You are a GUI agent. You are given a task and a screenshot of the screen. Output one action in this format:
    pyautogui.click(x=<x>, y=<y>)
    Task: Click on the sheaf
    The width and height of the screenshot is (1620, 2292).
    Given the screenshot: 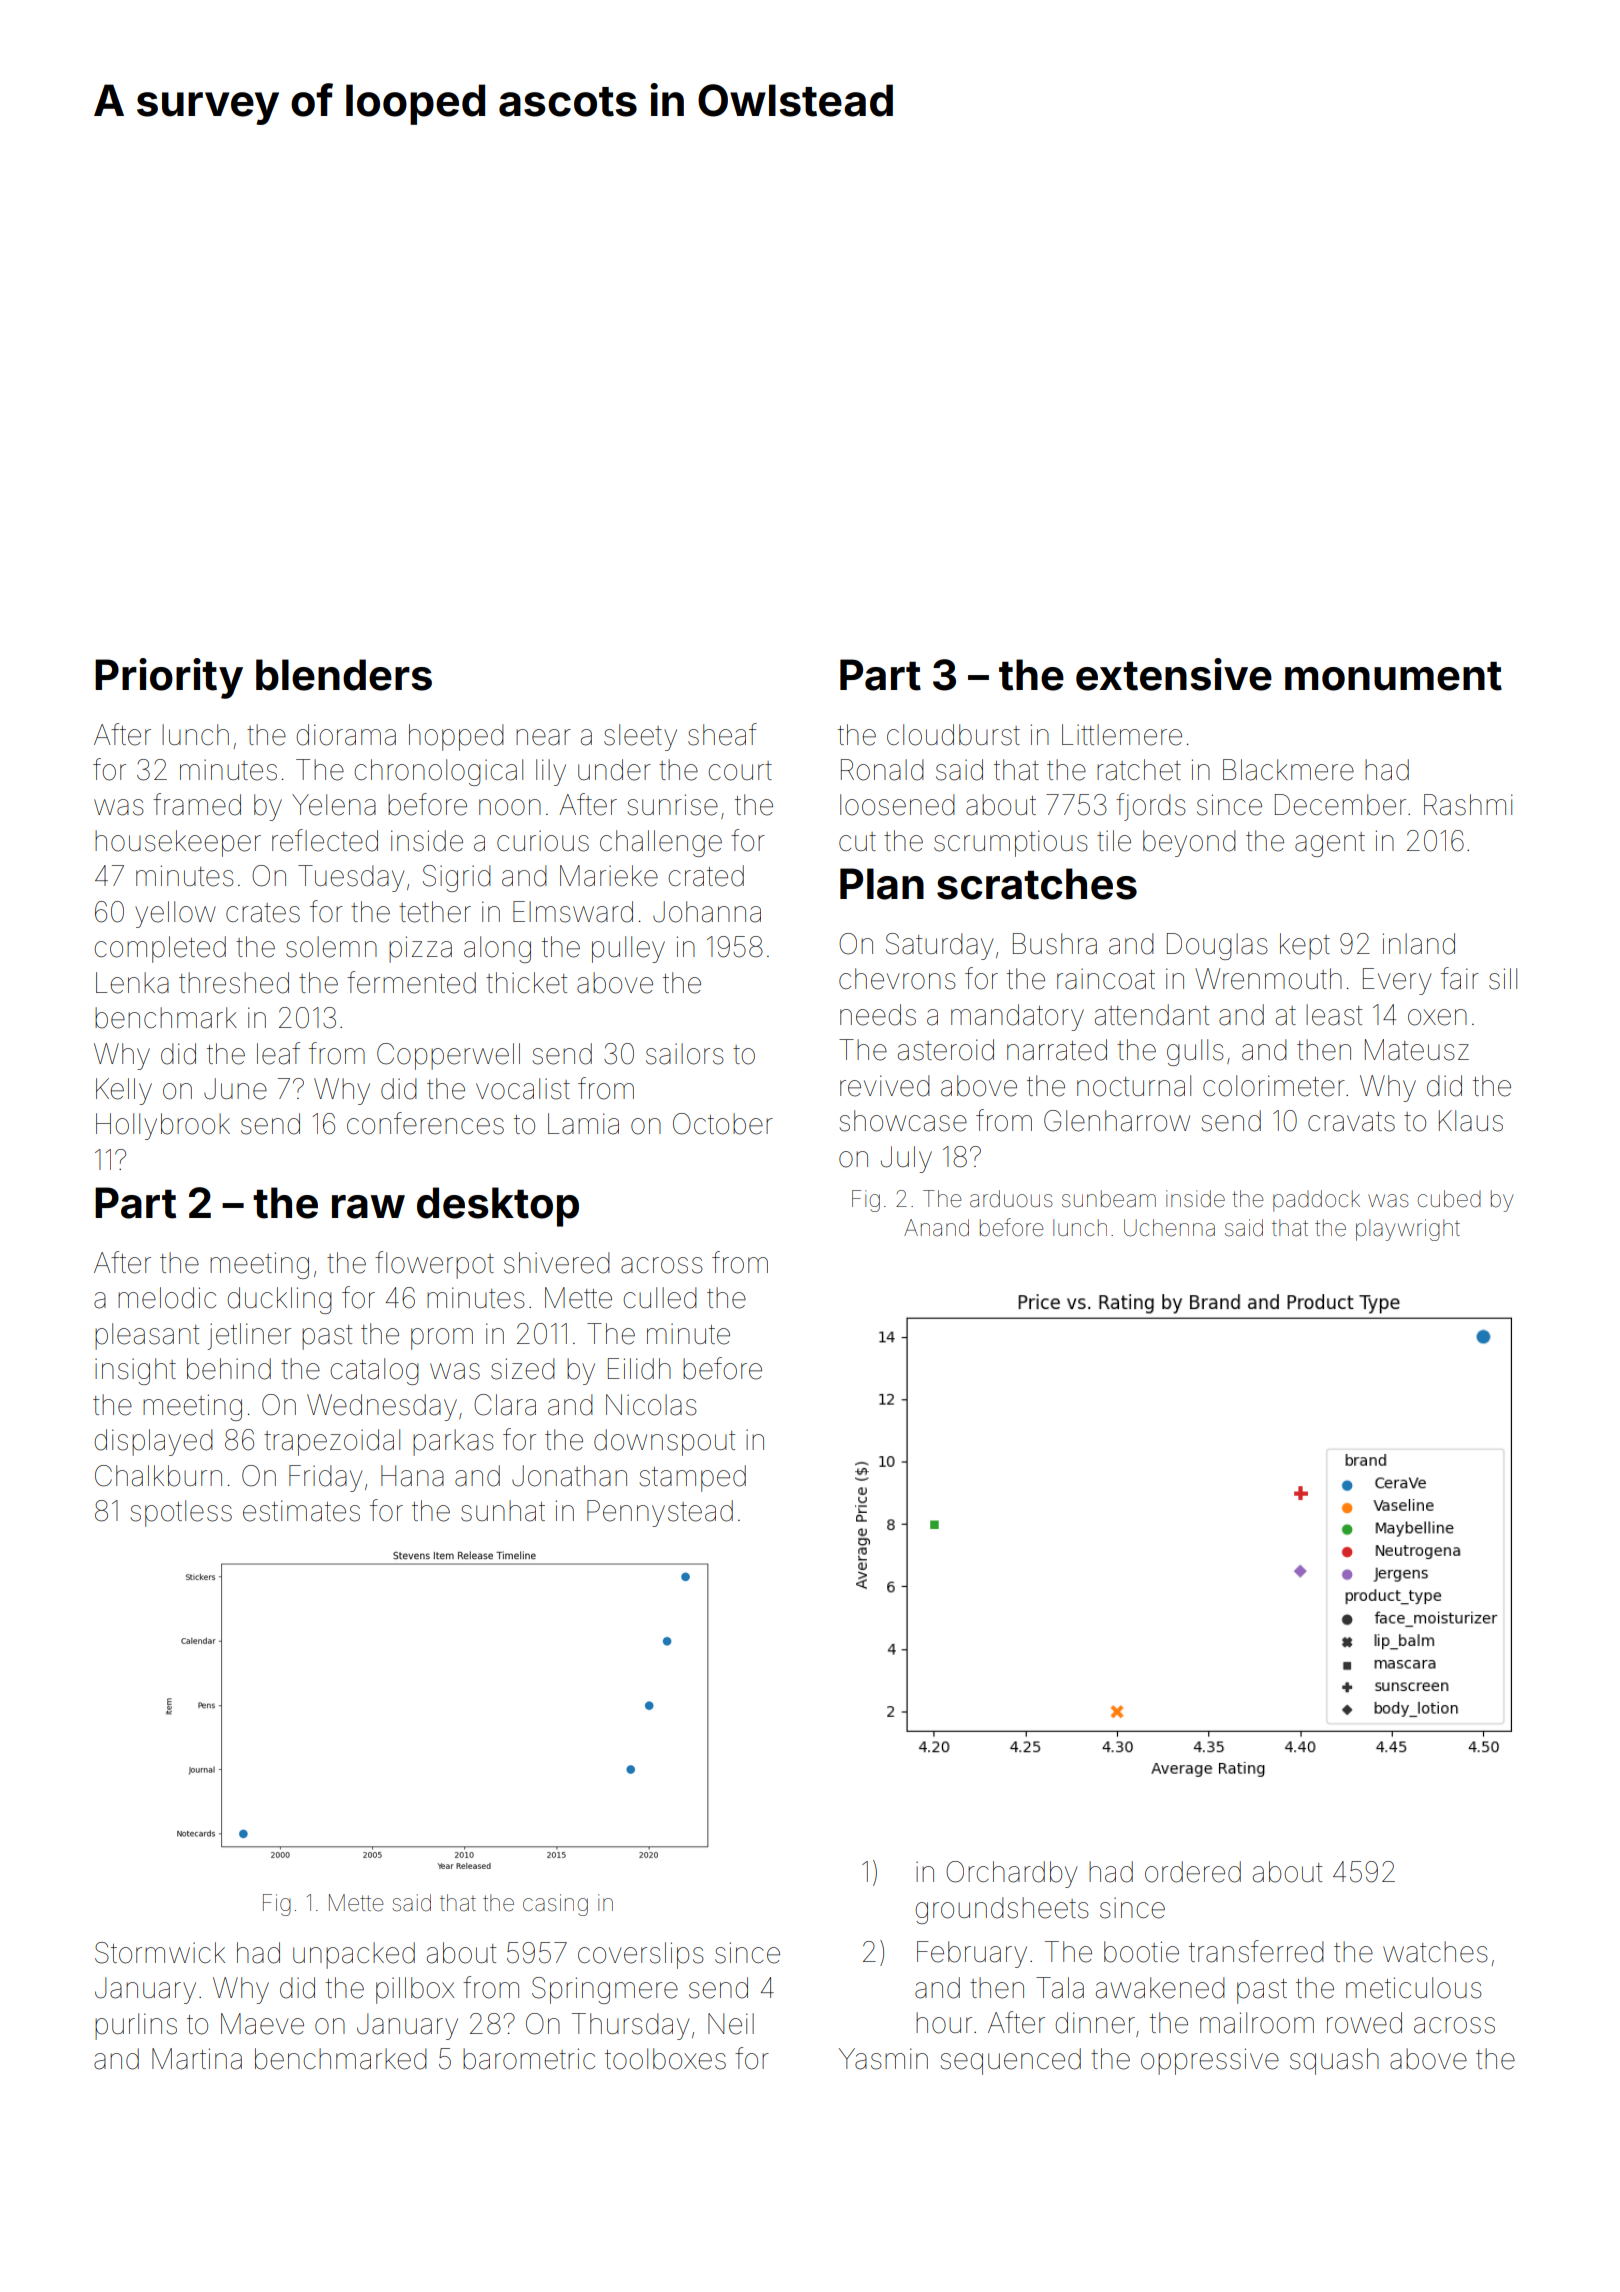 What is the action you would take?
    pyautogui.click(x=722, y=734)
